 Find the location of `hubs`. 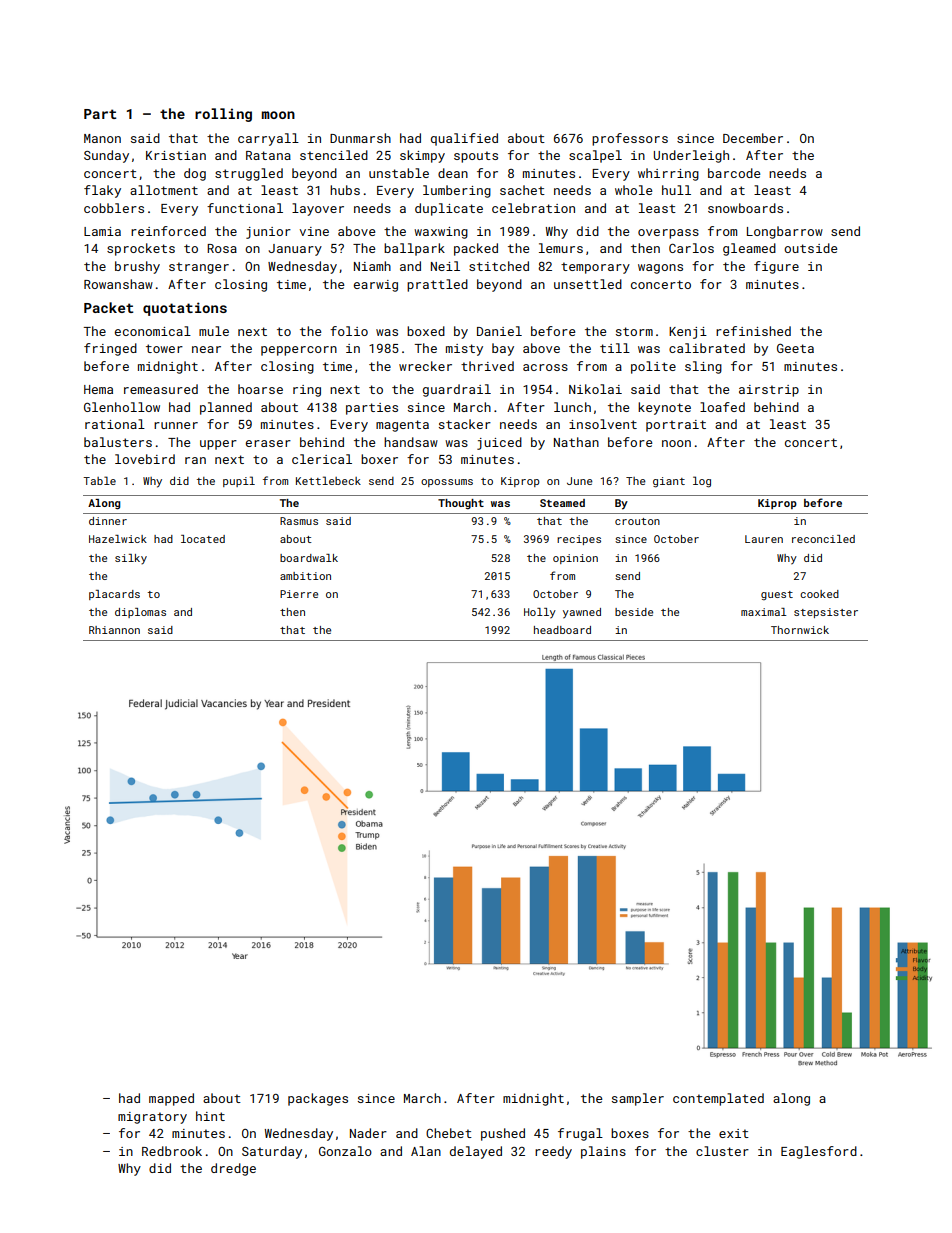

hubs is located at coordinates (345, 190).
